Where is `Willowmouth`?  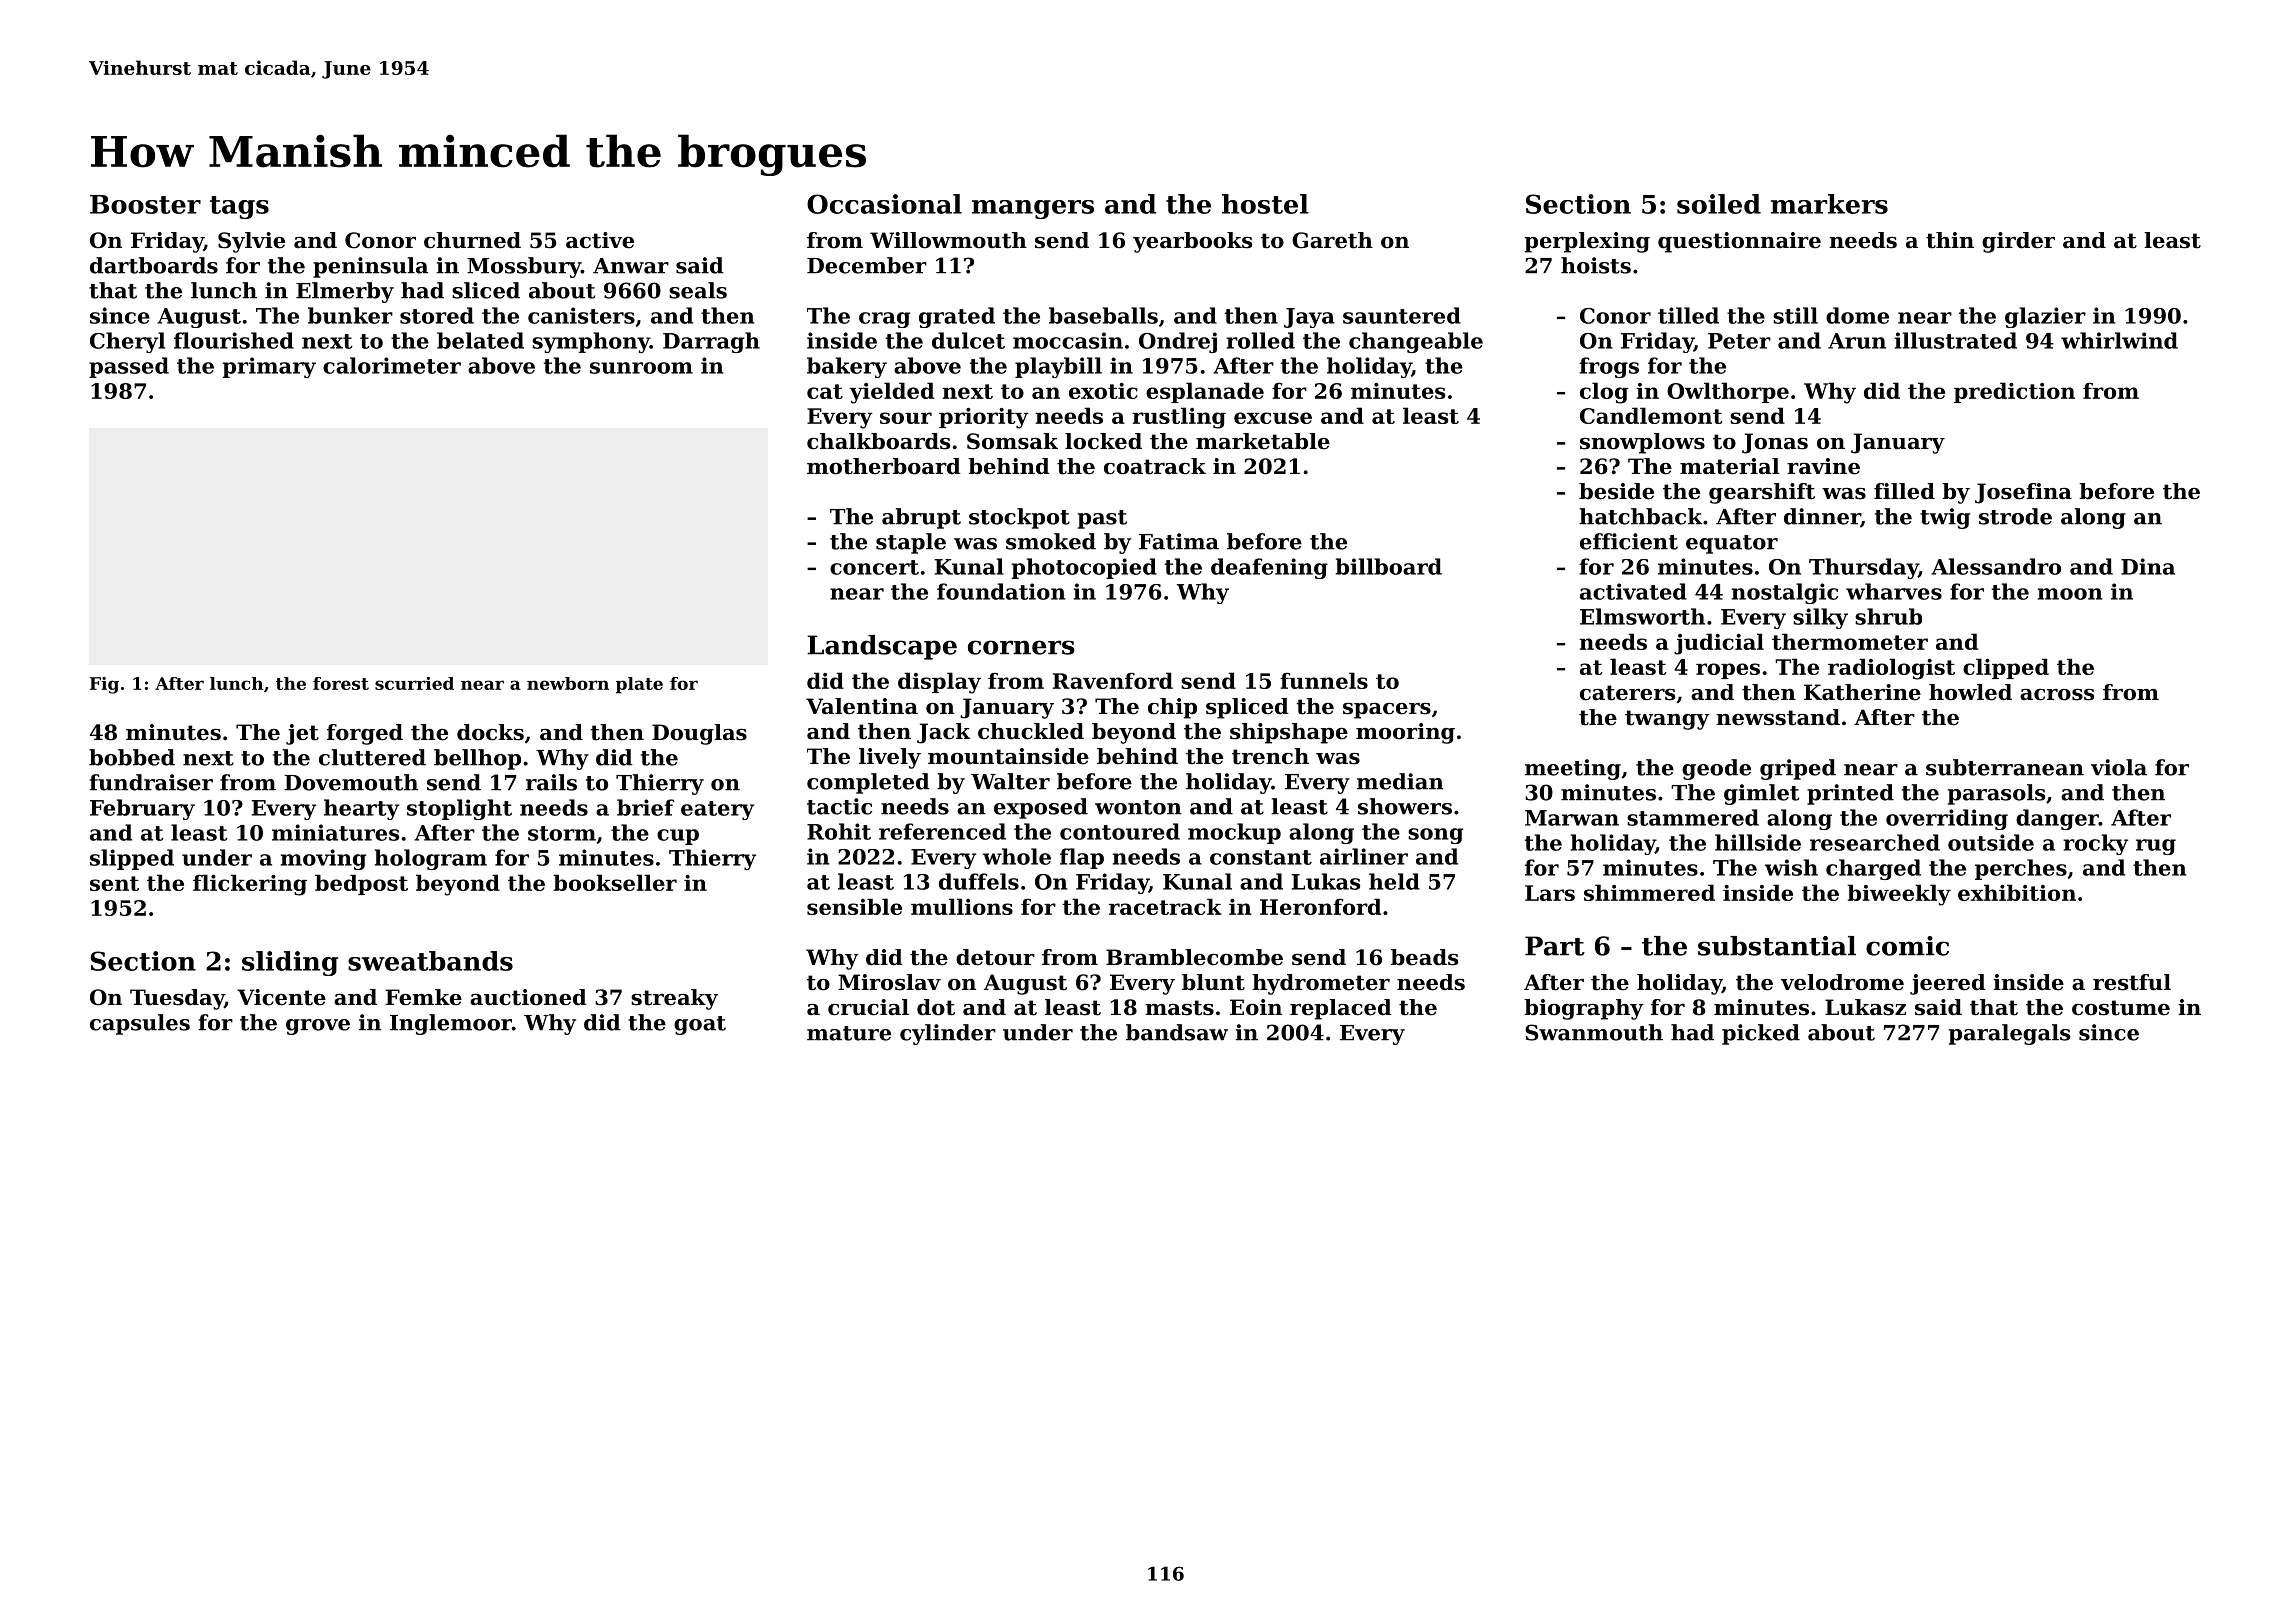 Willowmouth is located at coordinates (948, 240).
